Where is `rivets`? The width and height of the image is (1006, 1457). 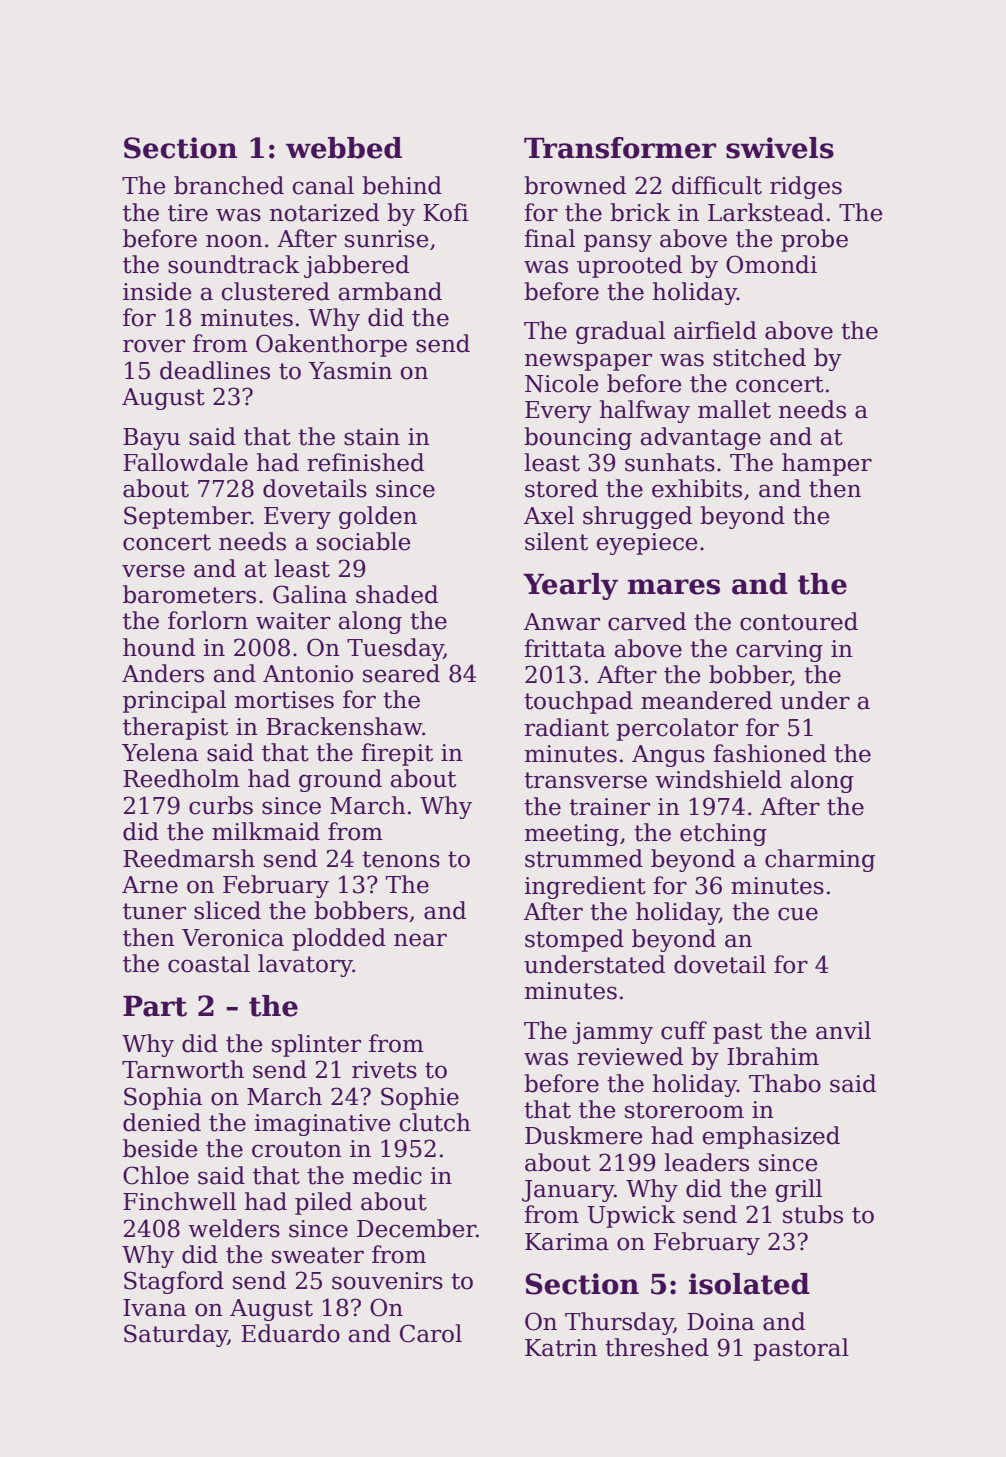 rivets is located at coordinates (384, 1070).
